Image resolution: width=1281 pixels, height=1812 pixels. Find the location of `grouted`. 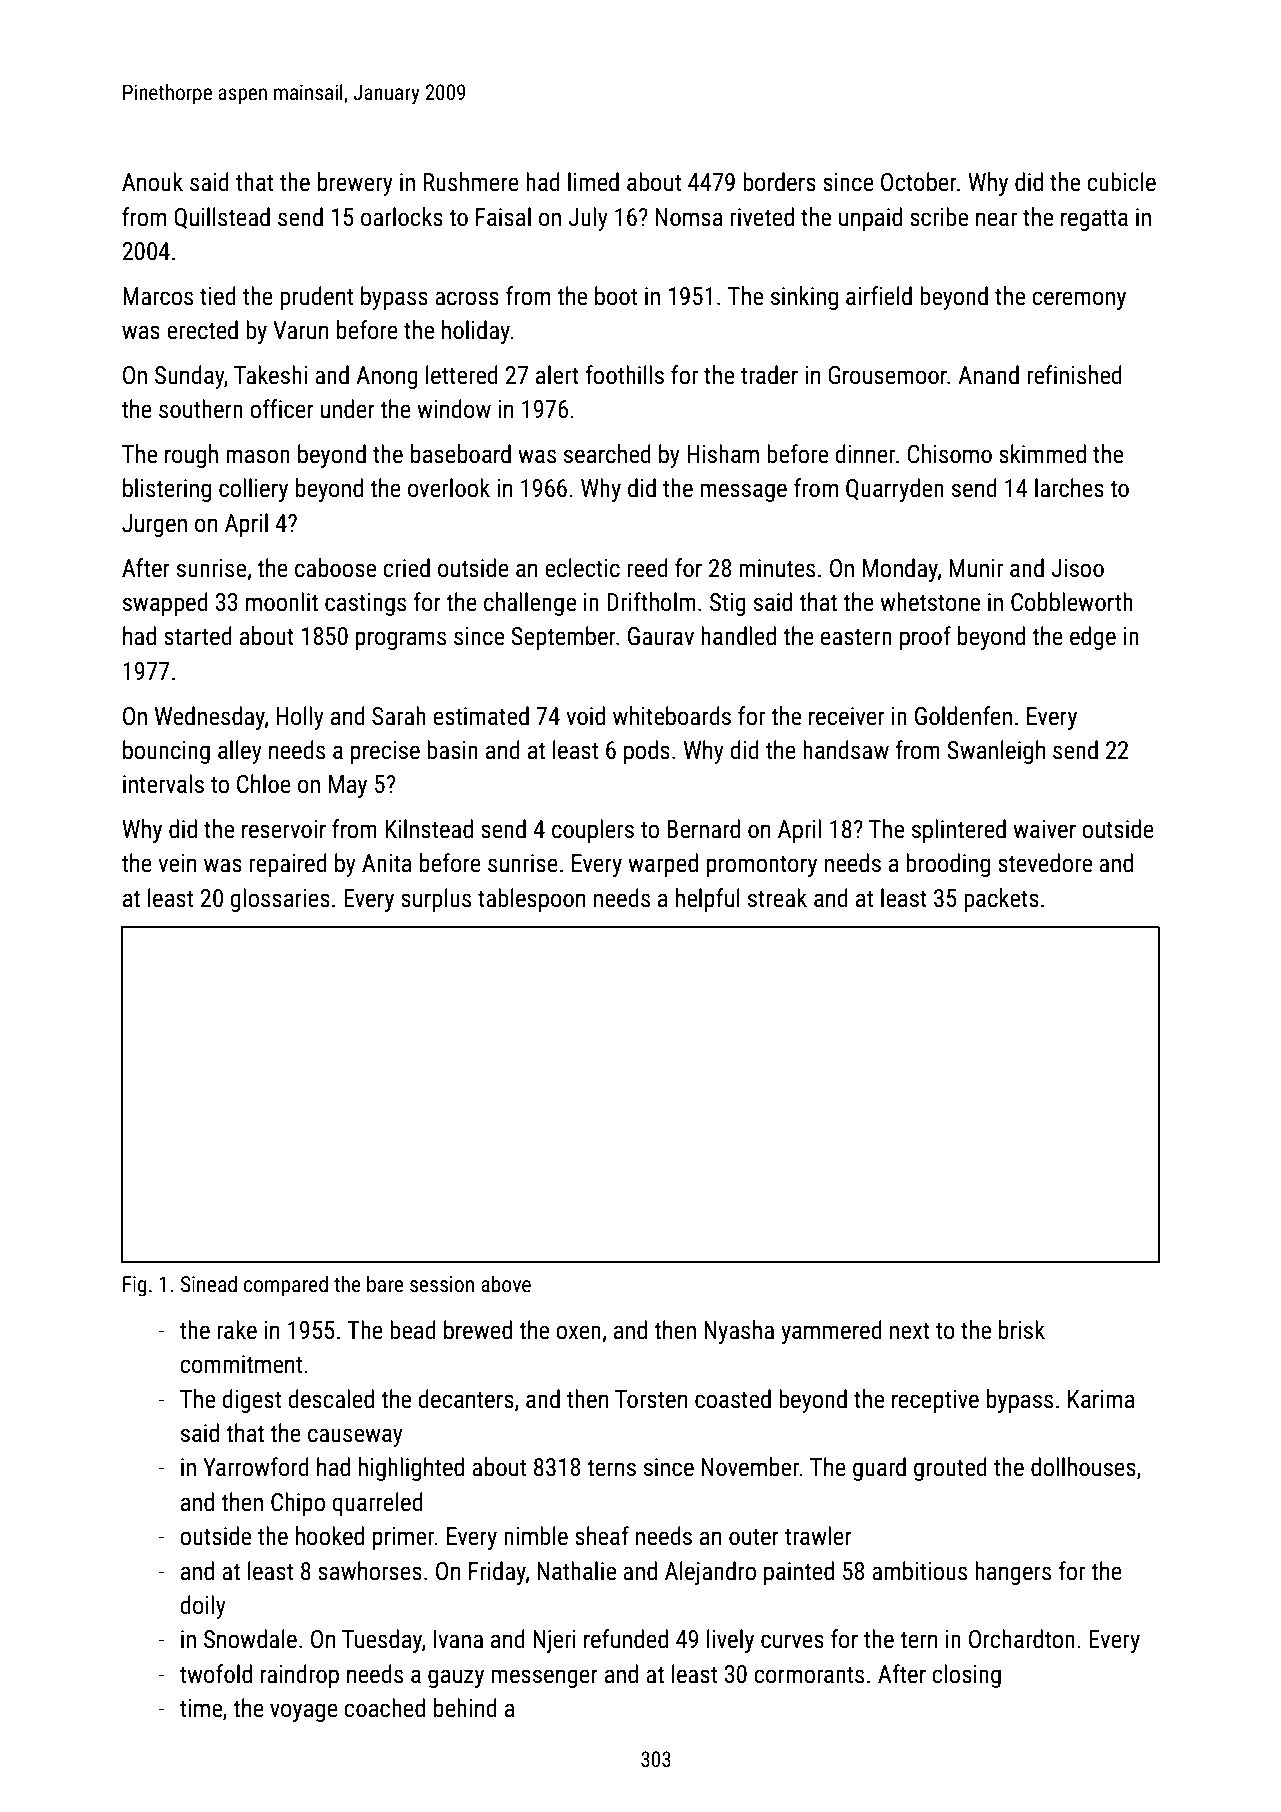

grouted is located at coordinates (950, 1469).
